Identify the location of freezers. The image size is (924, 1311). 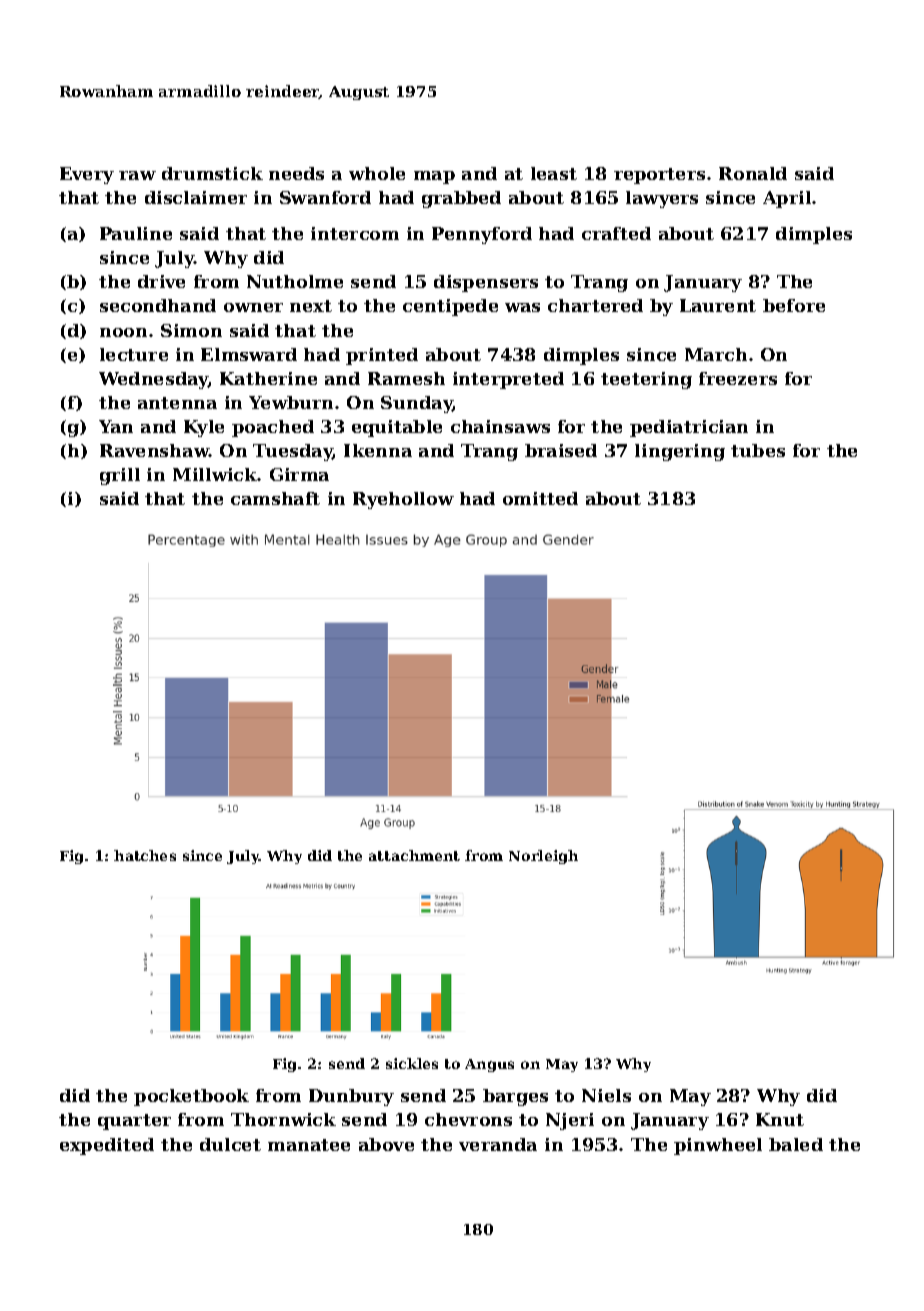
(738, 378).
